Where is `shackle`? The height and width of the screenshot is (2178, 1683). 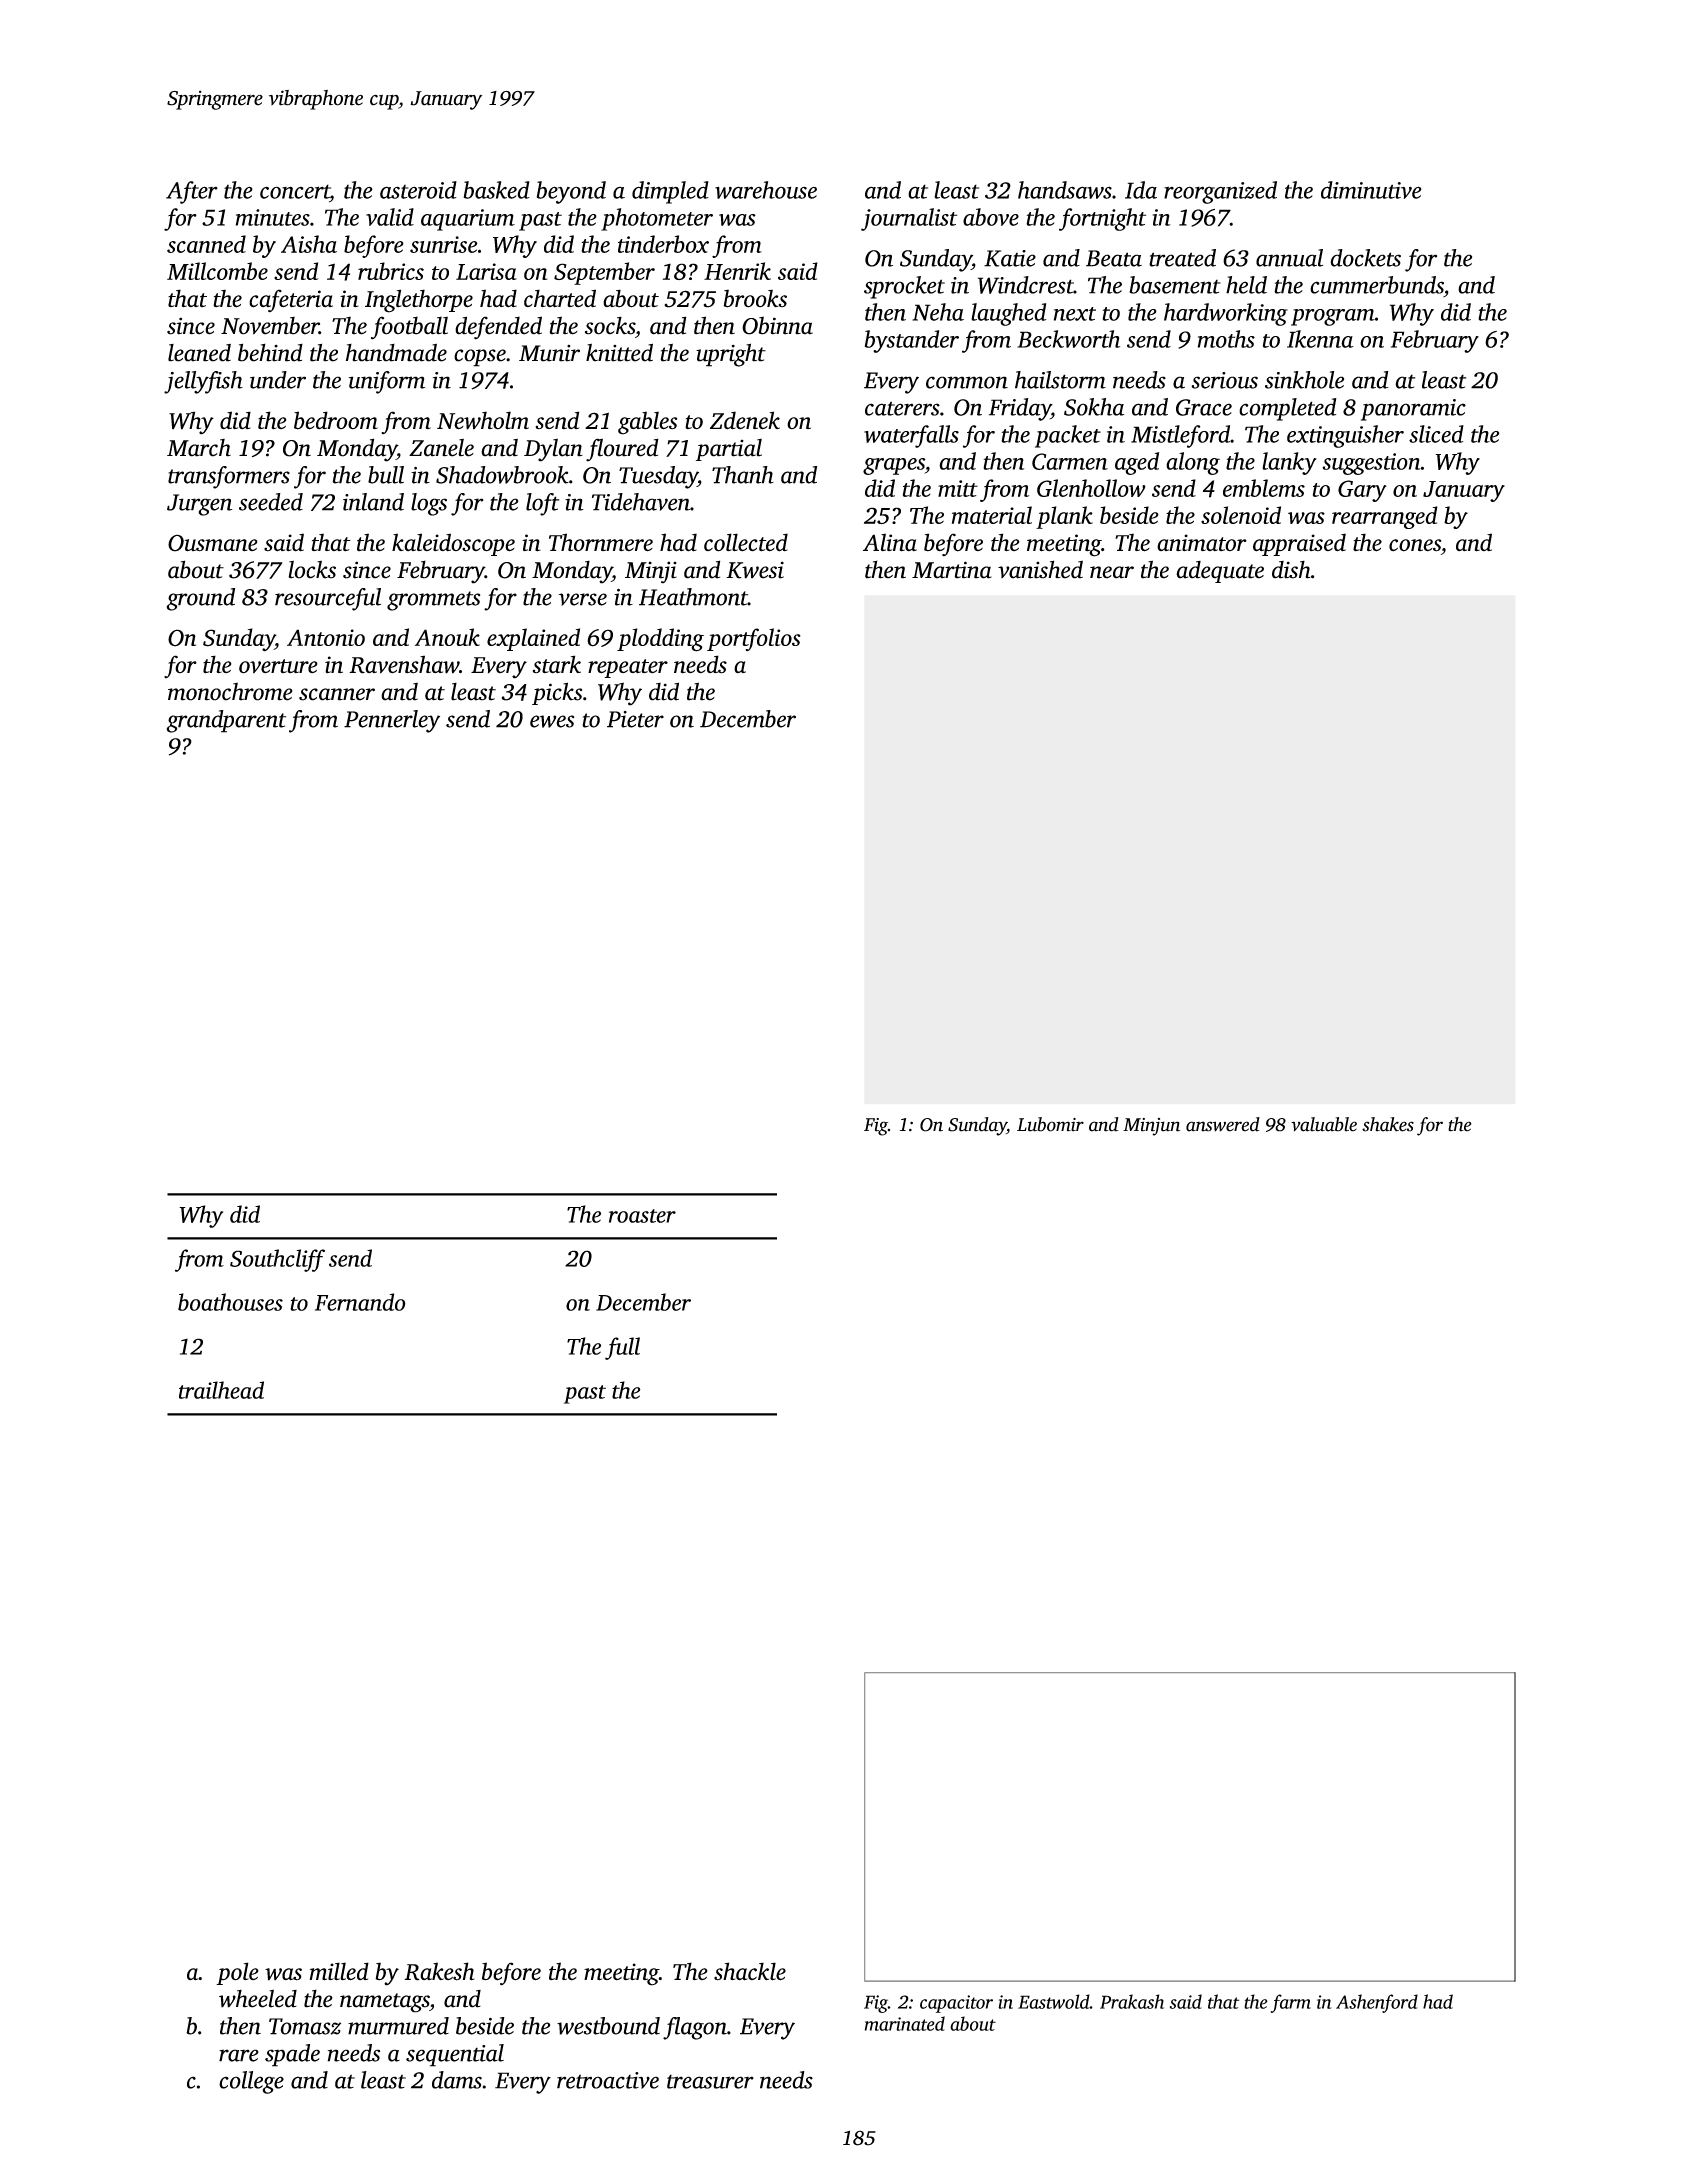
shackle is located at coordinates (750, 1971).
